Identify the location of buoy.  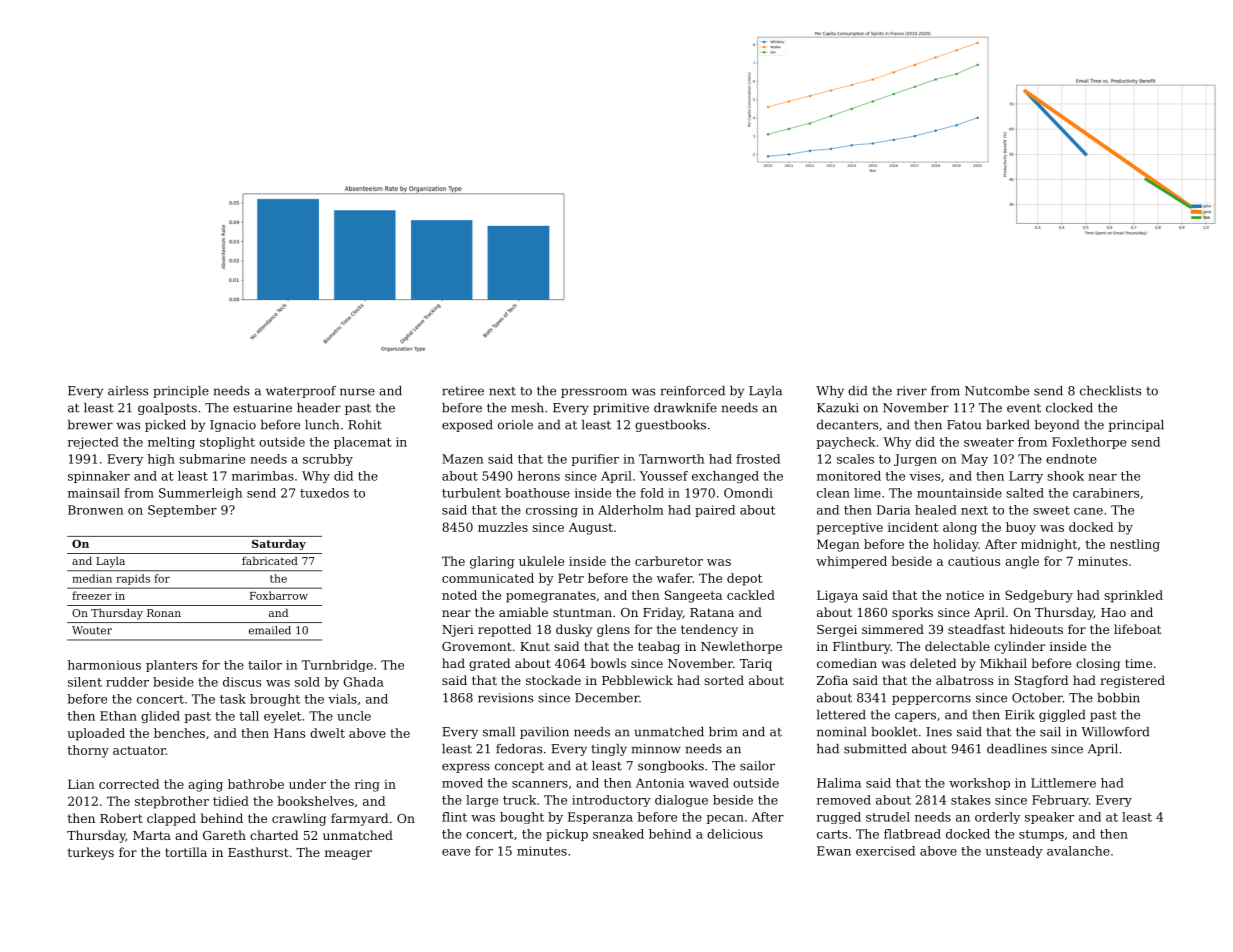
(1021, 528).
